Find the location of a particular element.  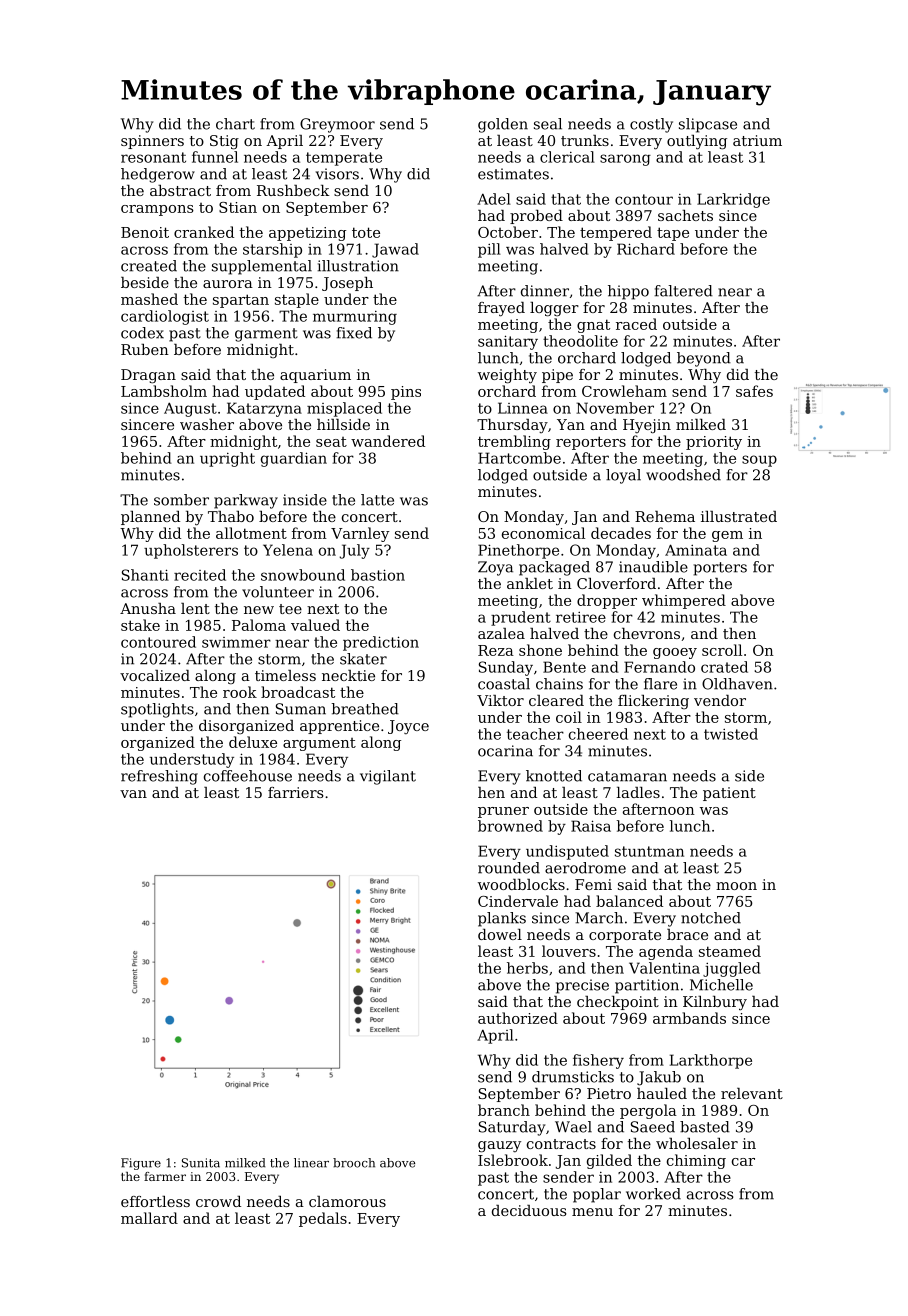

juggled is located at coordinates (732, 969).
